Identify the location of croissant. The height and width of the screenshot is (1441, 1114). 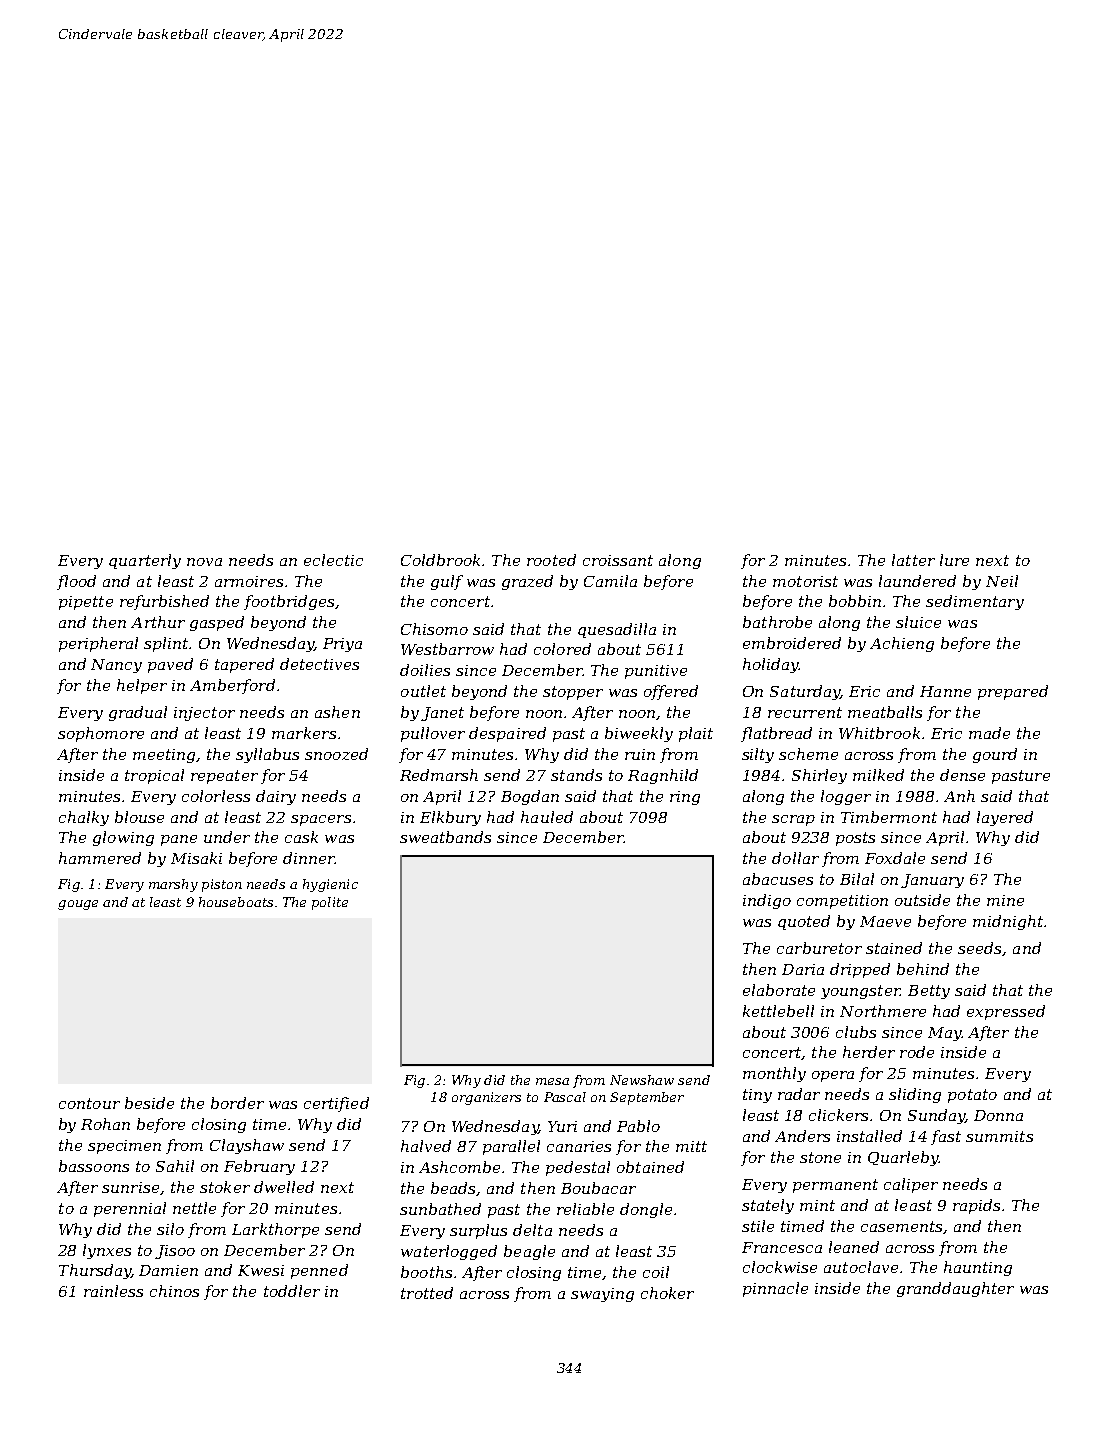
(618, 560).
